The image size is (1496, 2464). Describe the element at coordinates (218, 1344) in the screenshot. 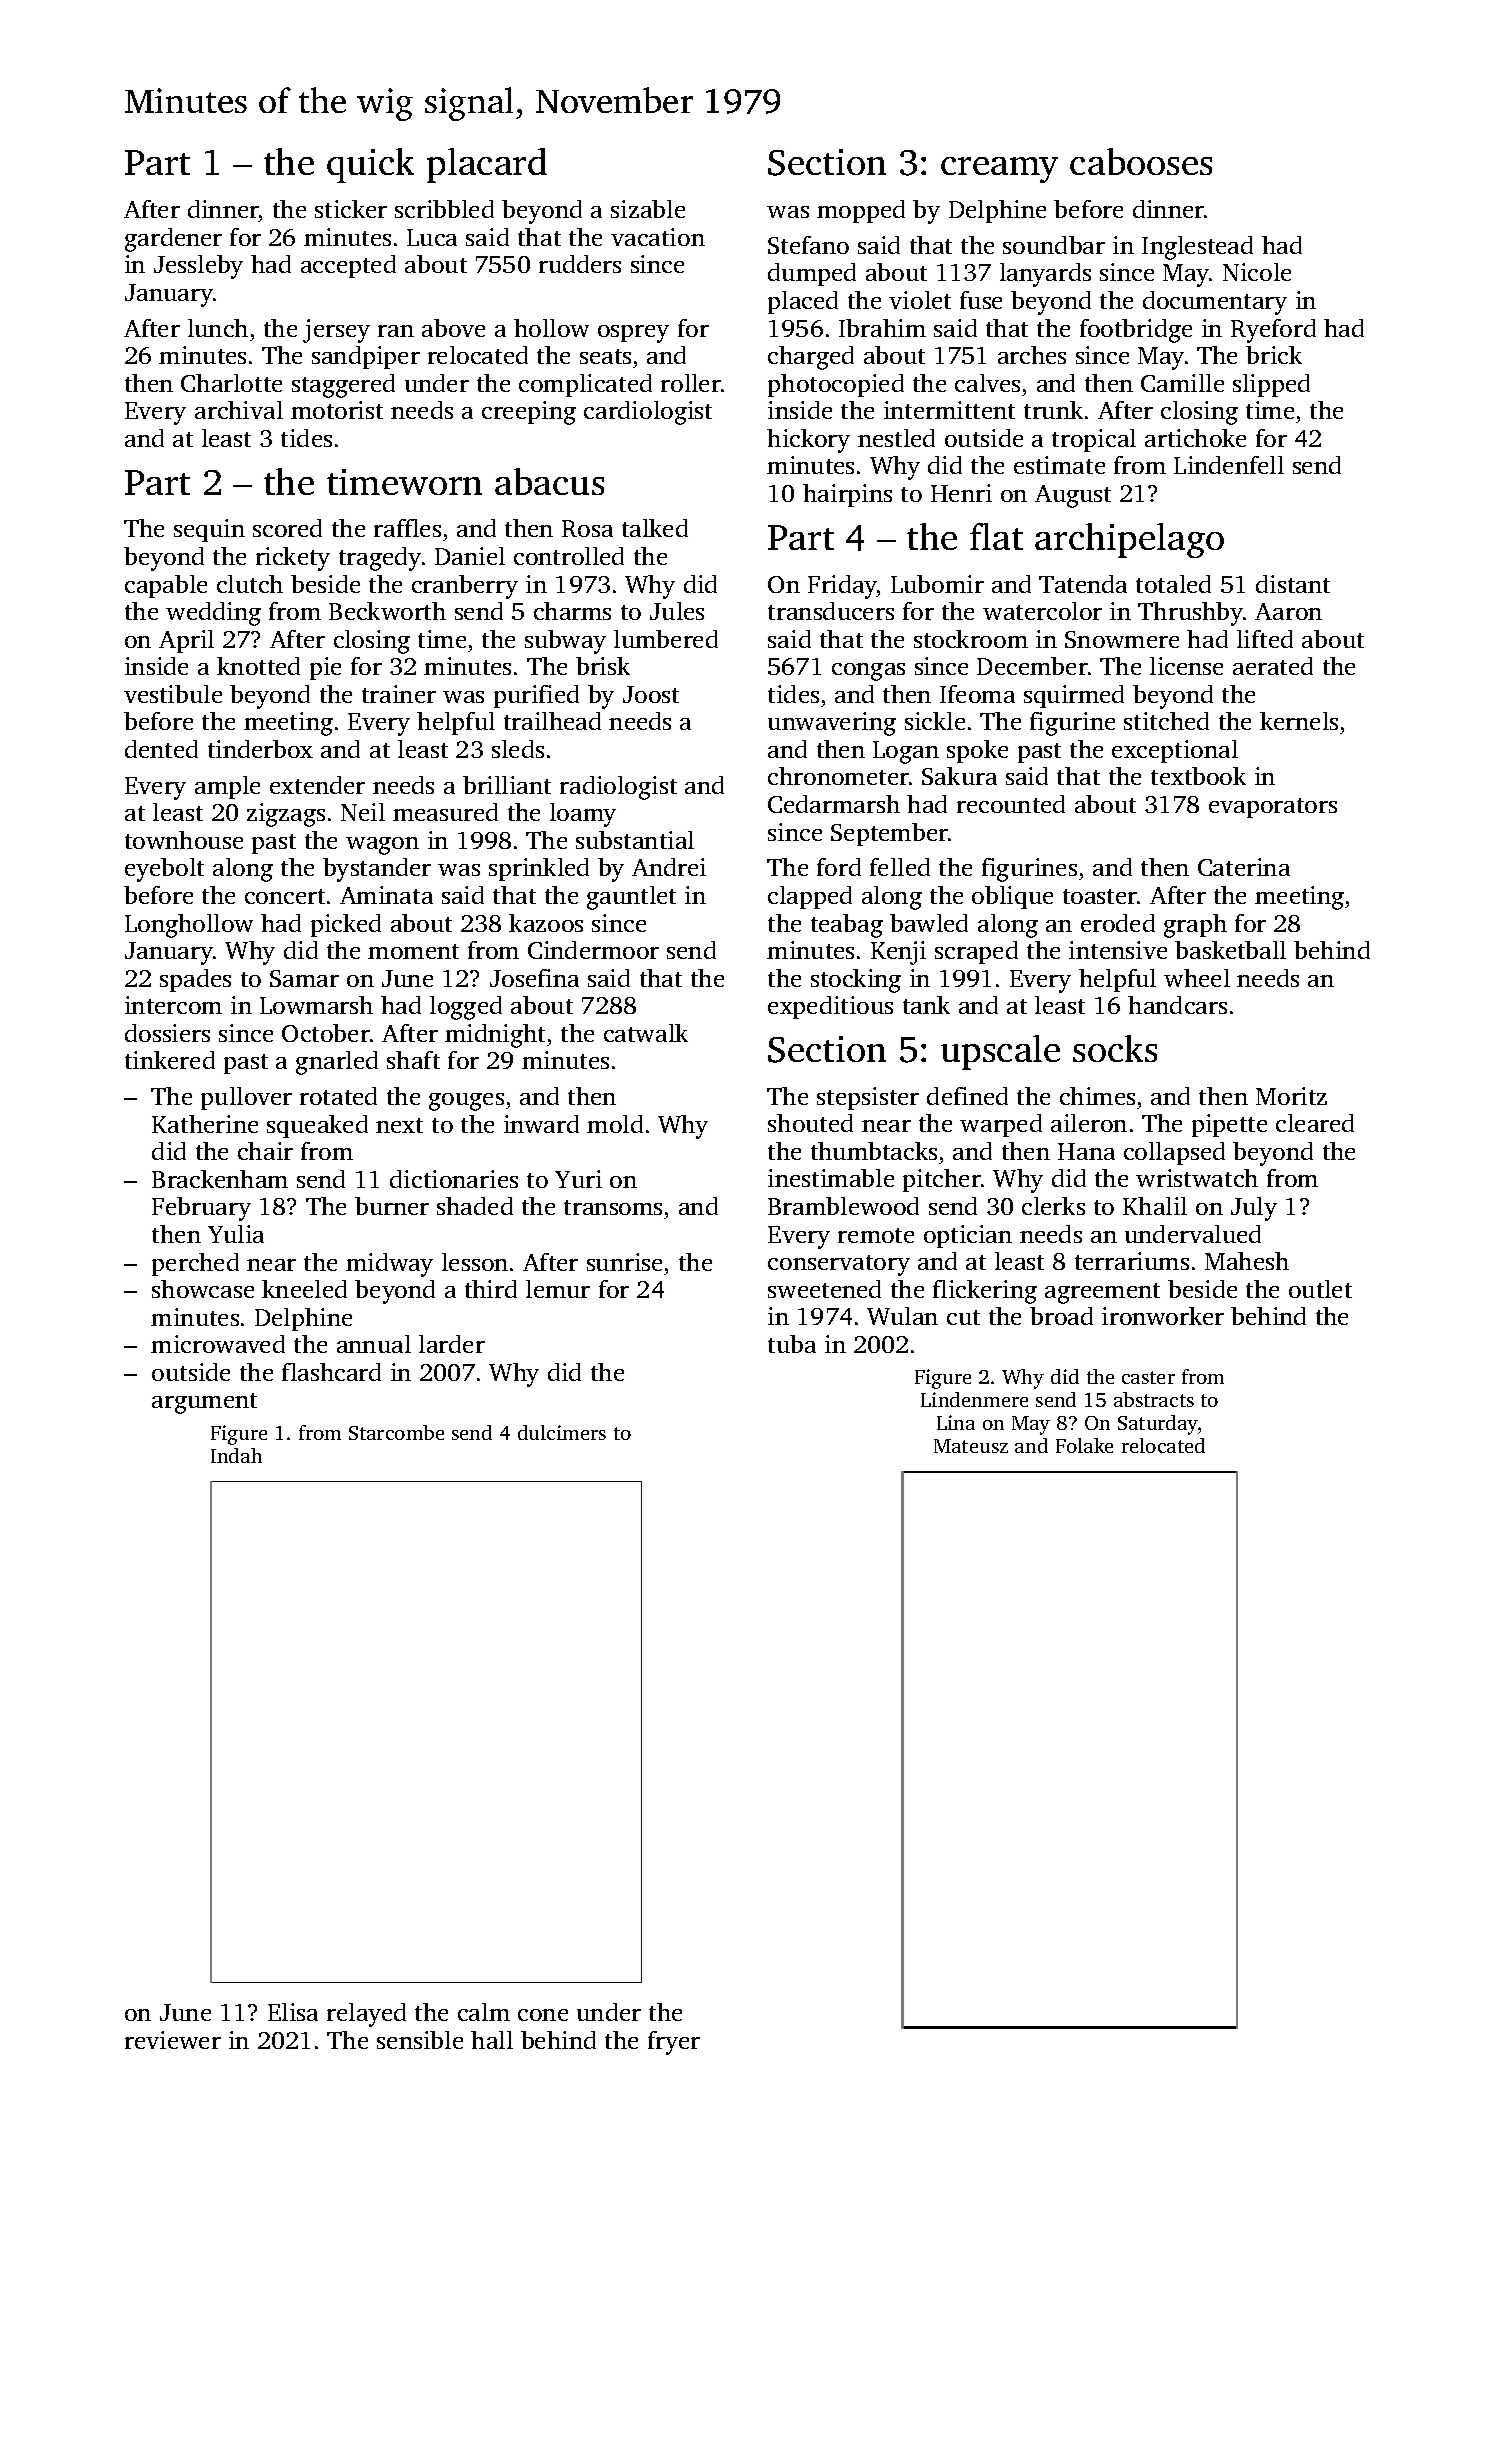

I see `microwaved` at that location.
